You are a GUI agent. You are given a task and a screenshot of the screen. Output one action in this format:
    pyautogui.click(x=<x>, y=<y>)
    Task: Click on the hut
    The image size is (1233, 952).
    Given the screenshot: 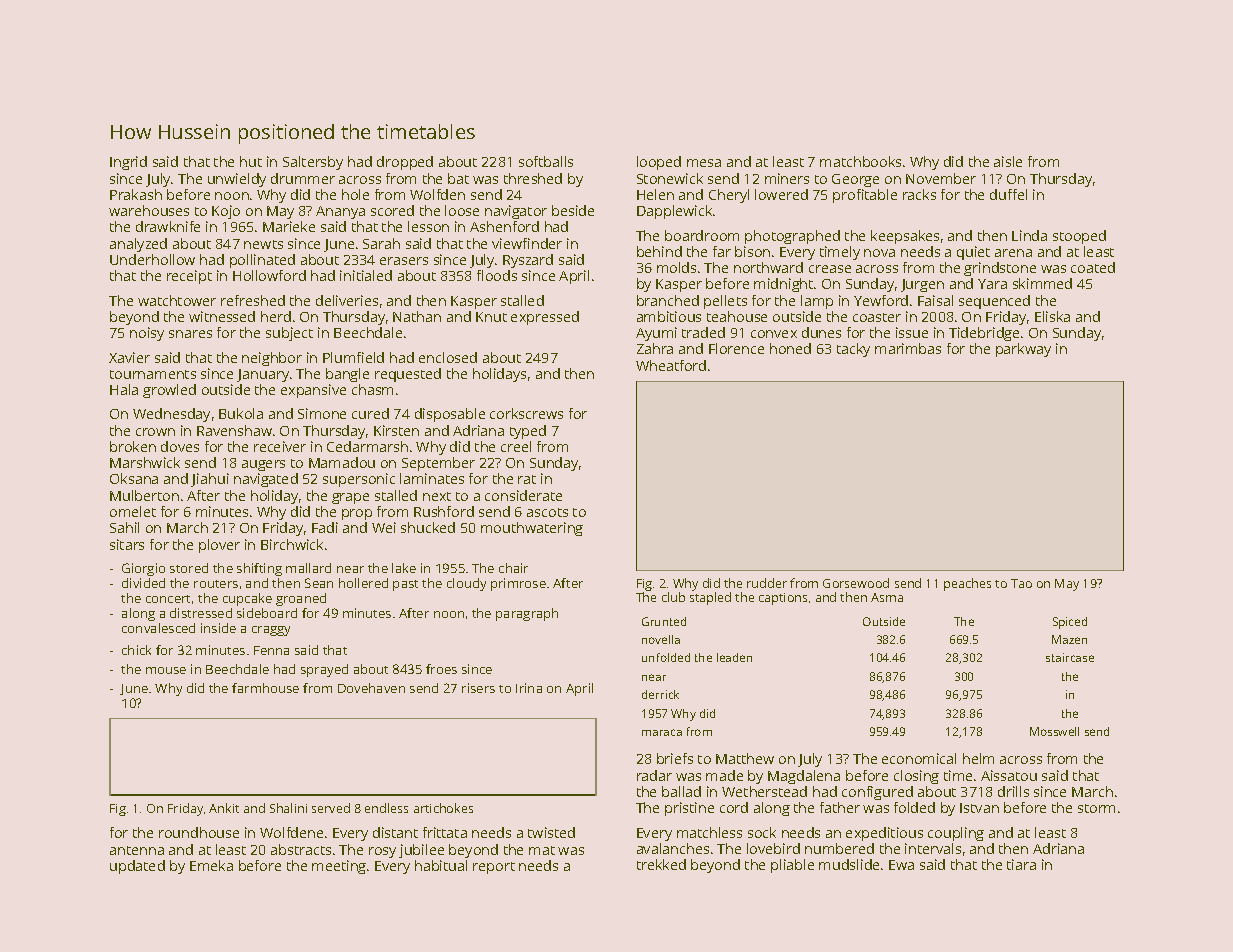 What is the action you would take?
    pyautogui.click(x=251, y=161)
